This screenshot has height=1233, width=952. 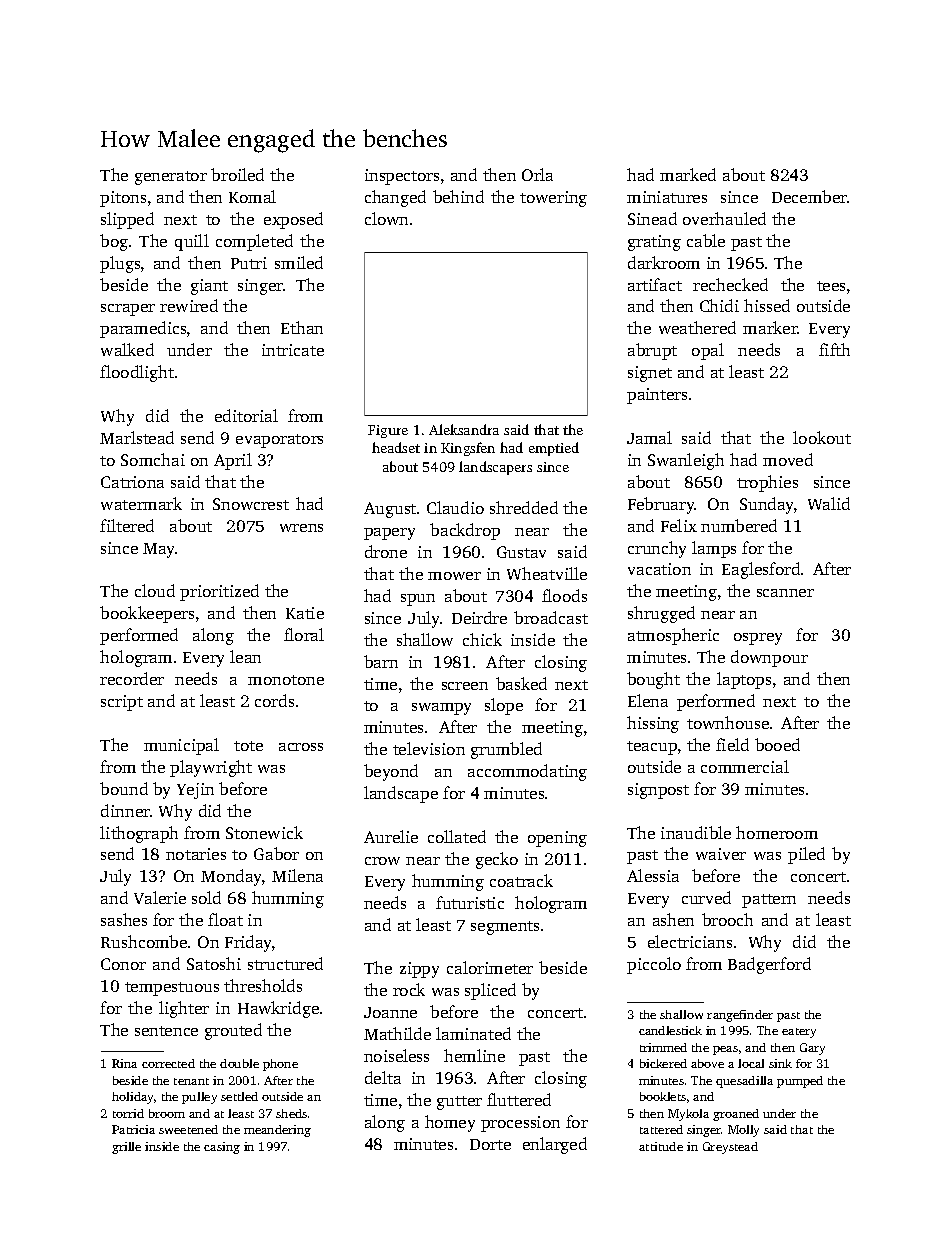 I want to click on cable, so click(x=706, y=240).
